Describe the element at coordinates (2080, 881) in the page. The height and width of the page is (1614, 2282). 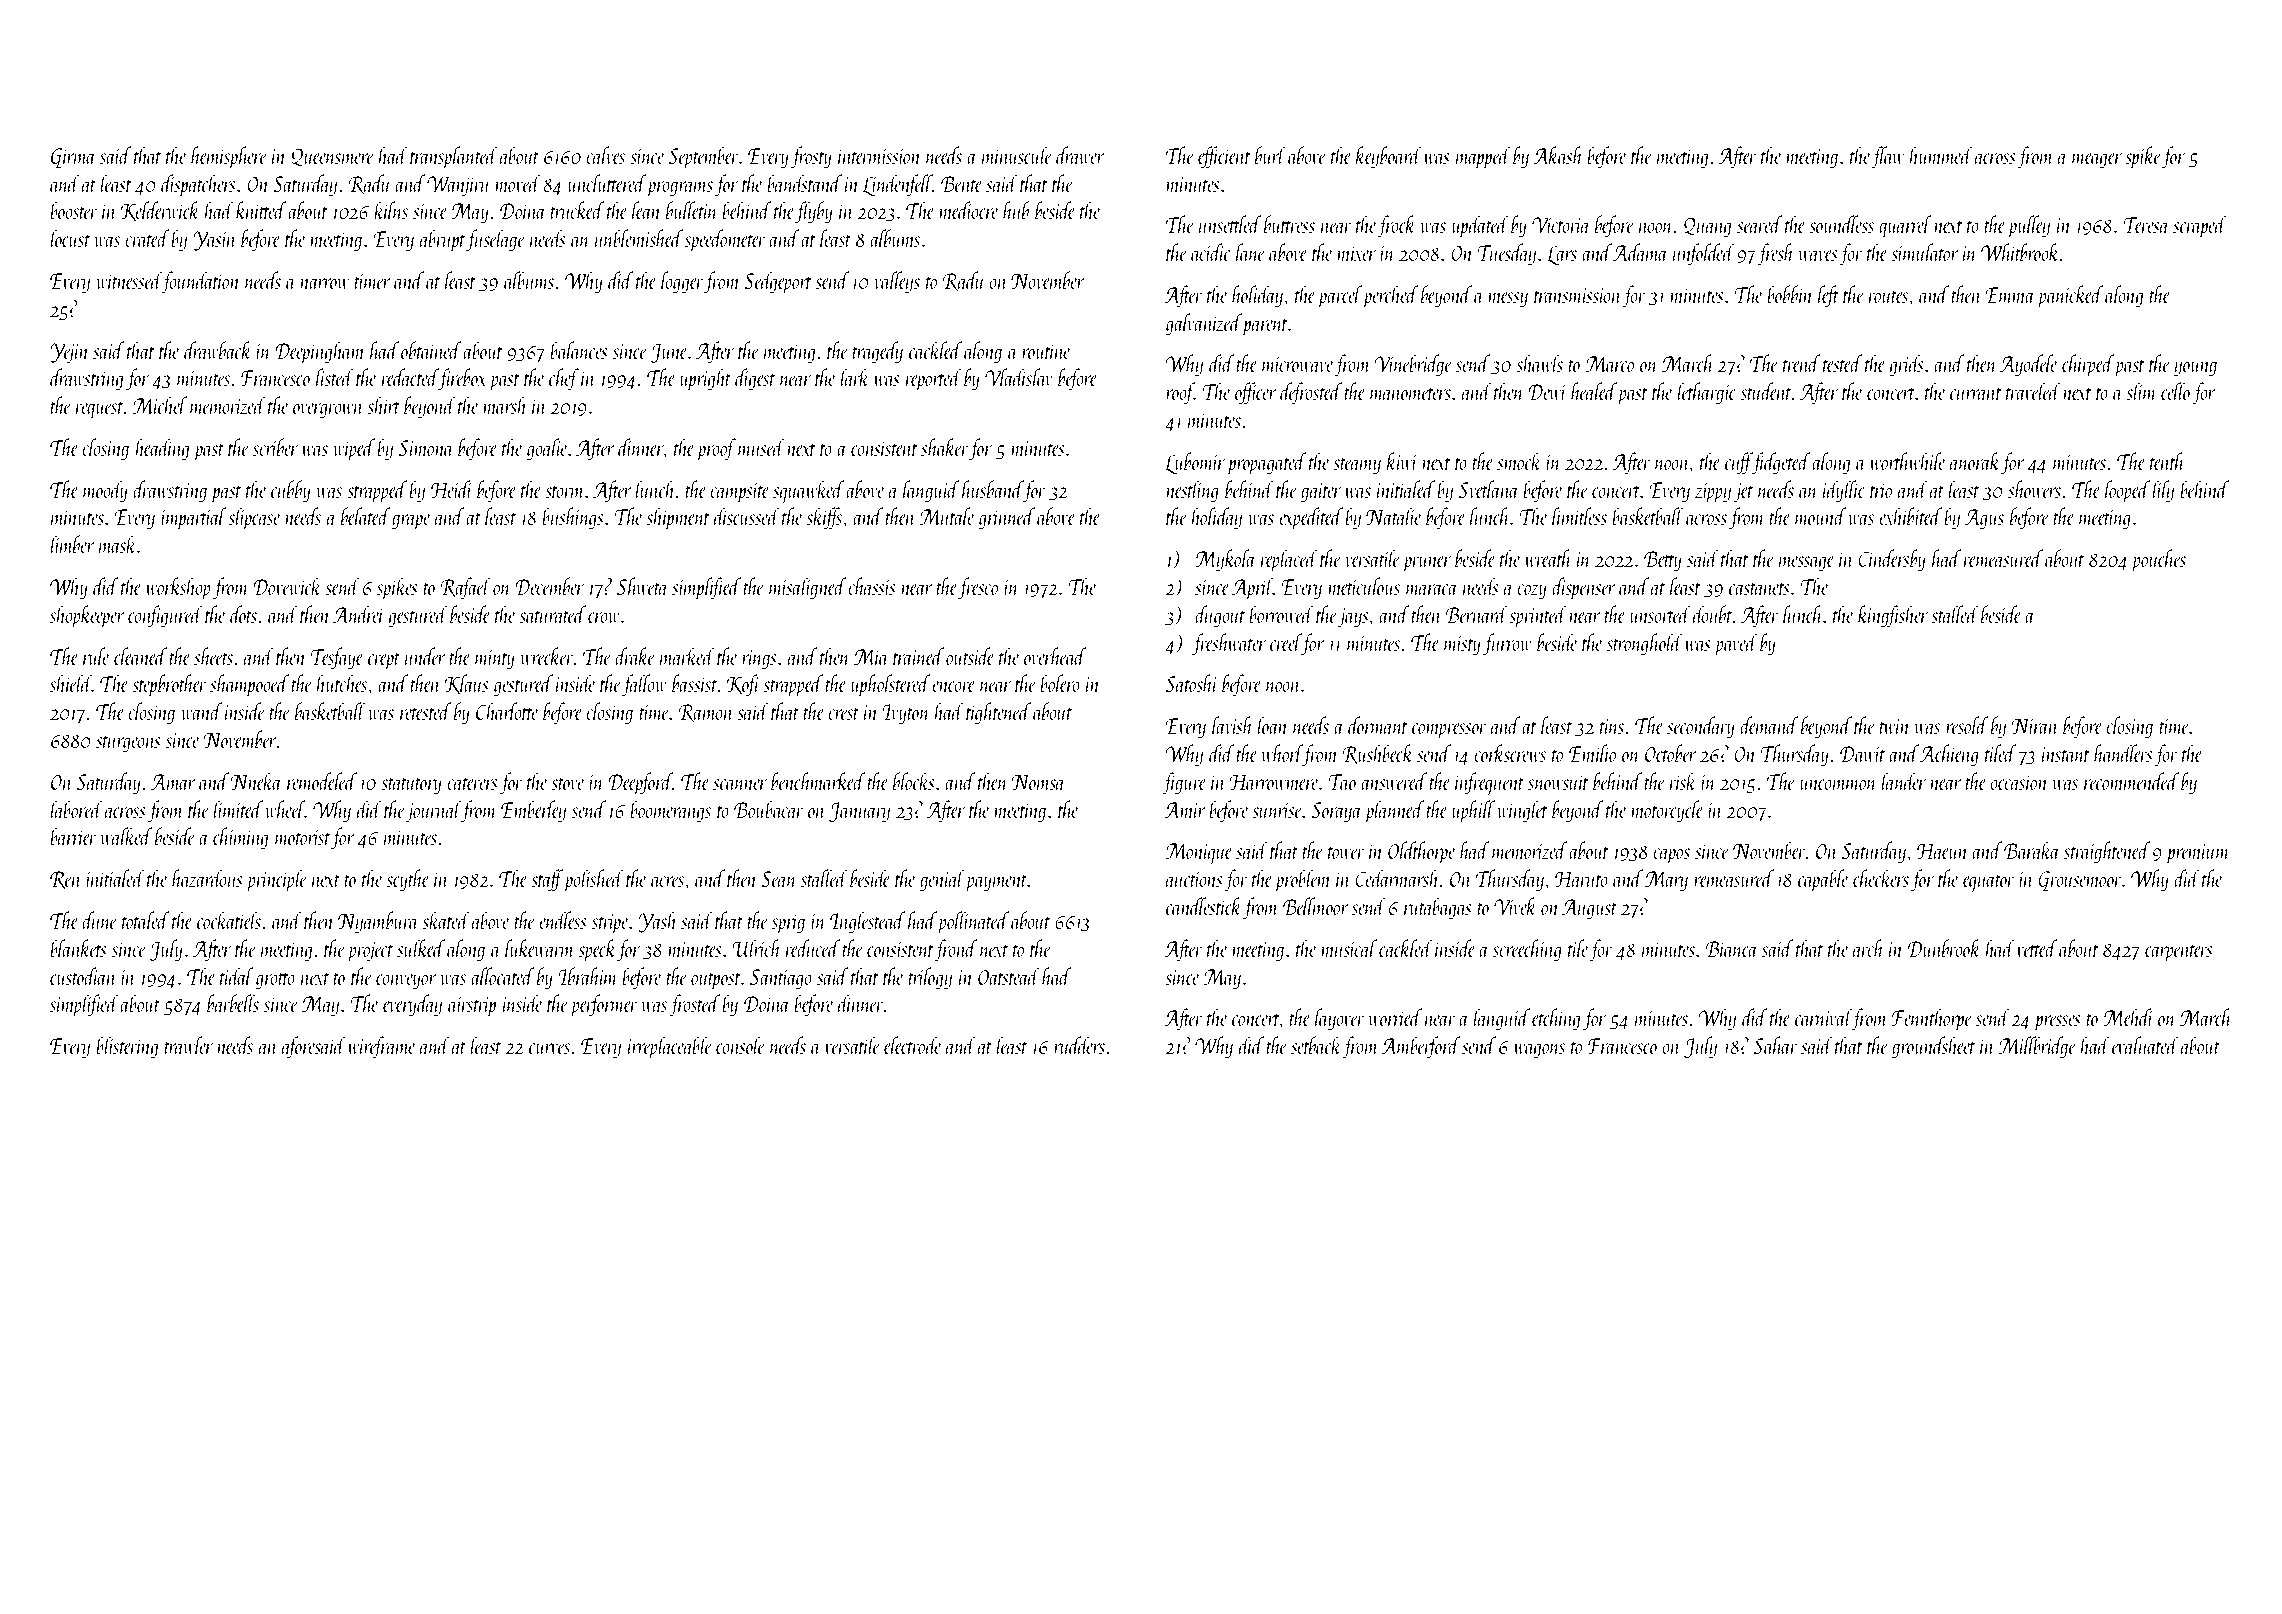
I see `Grousemoor` at that location.
